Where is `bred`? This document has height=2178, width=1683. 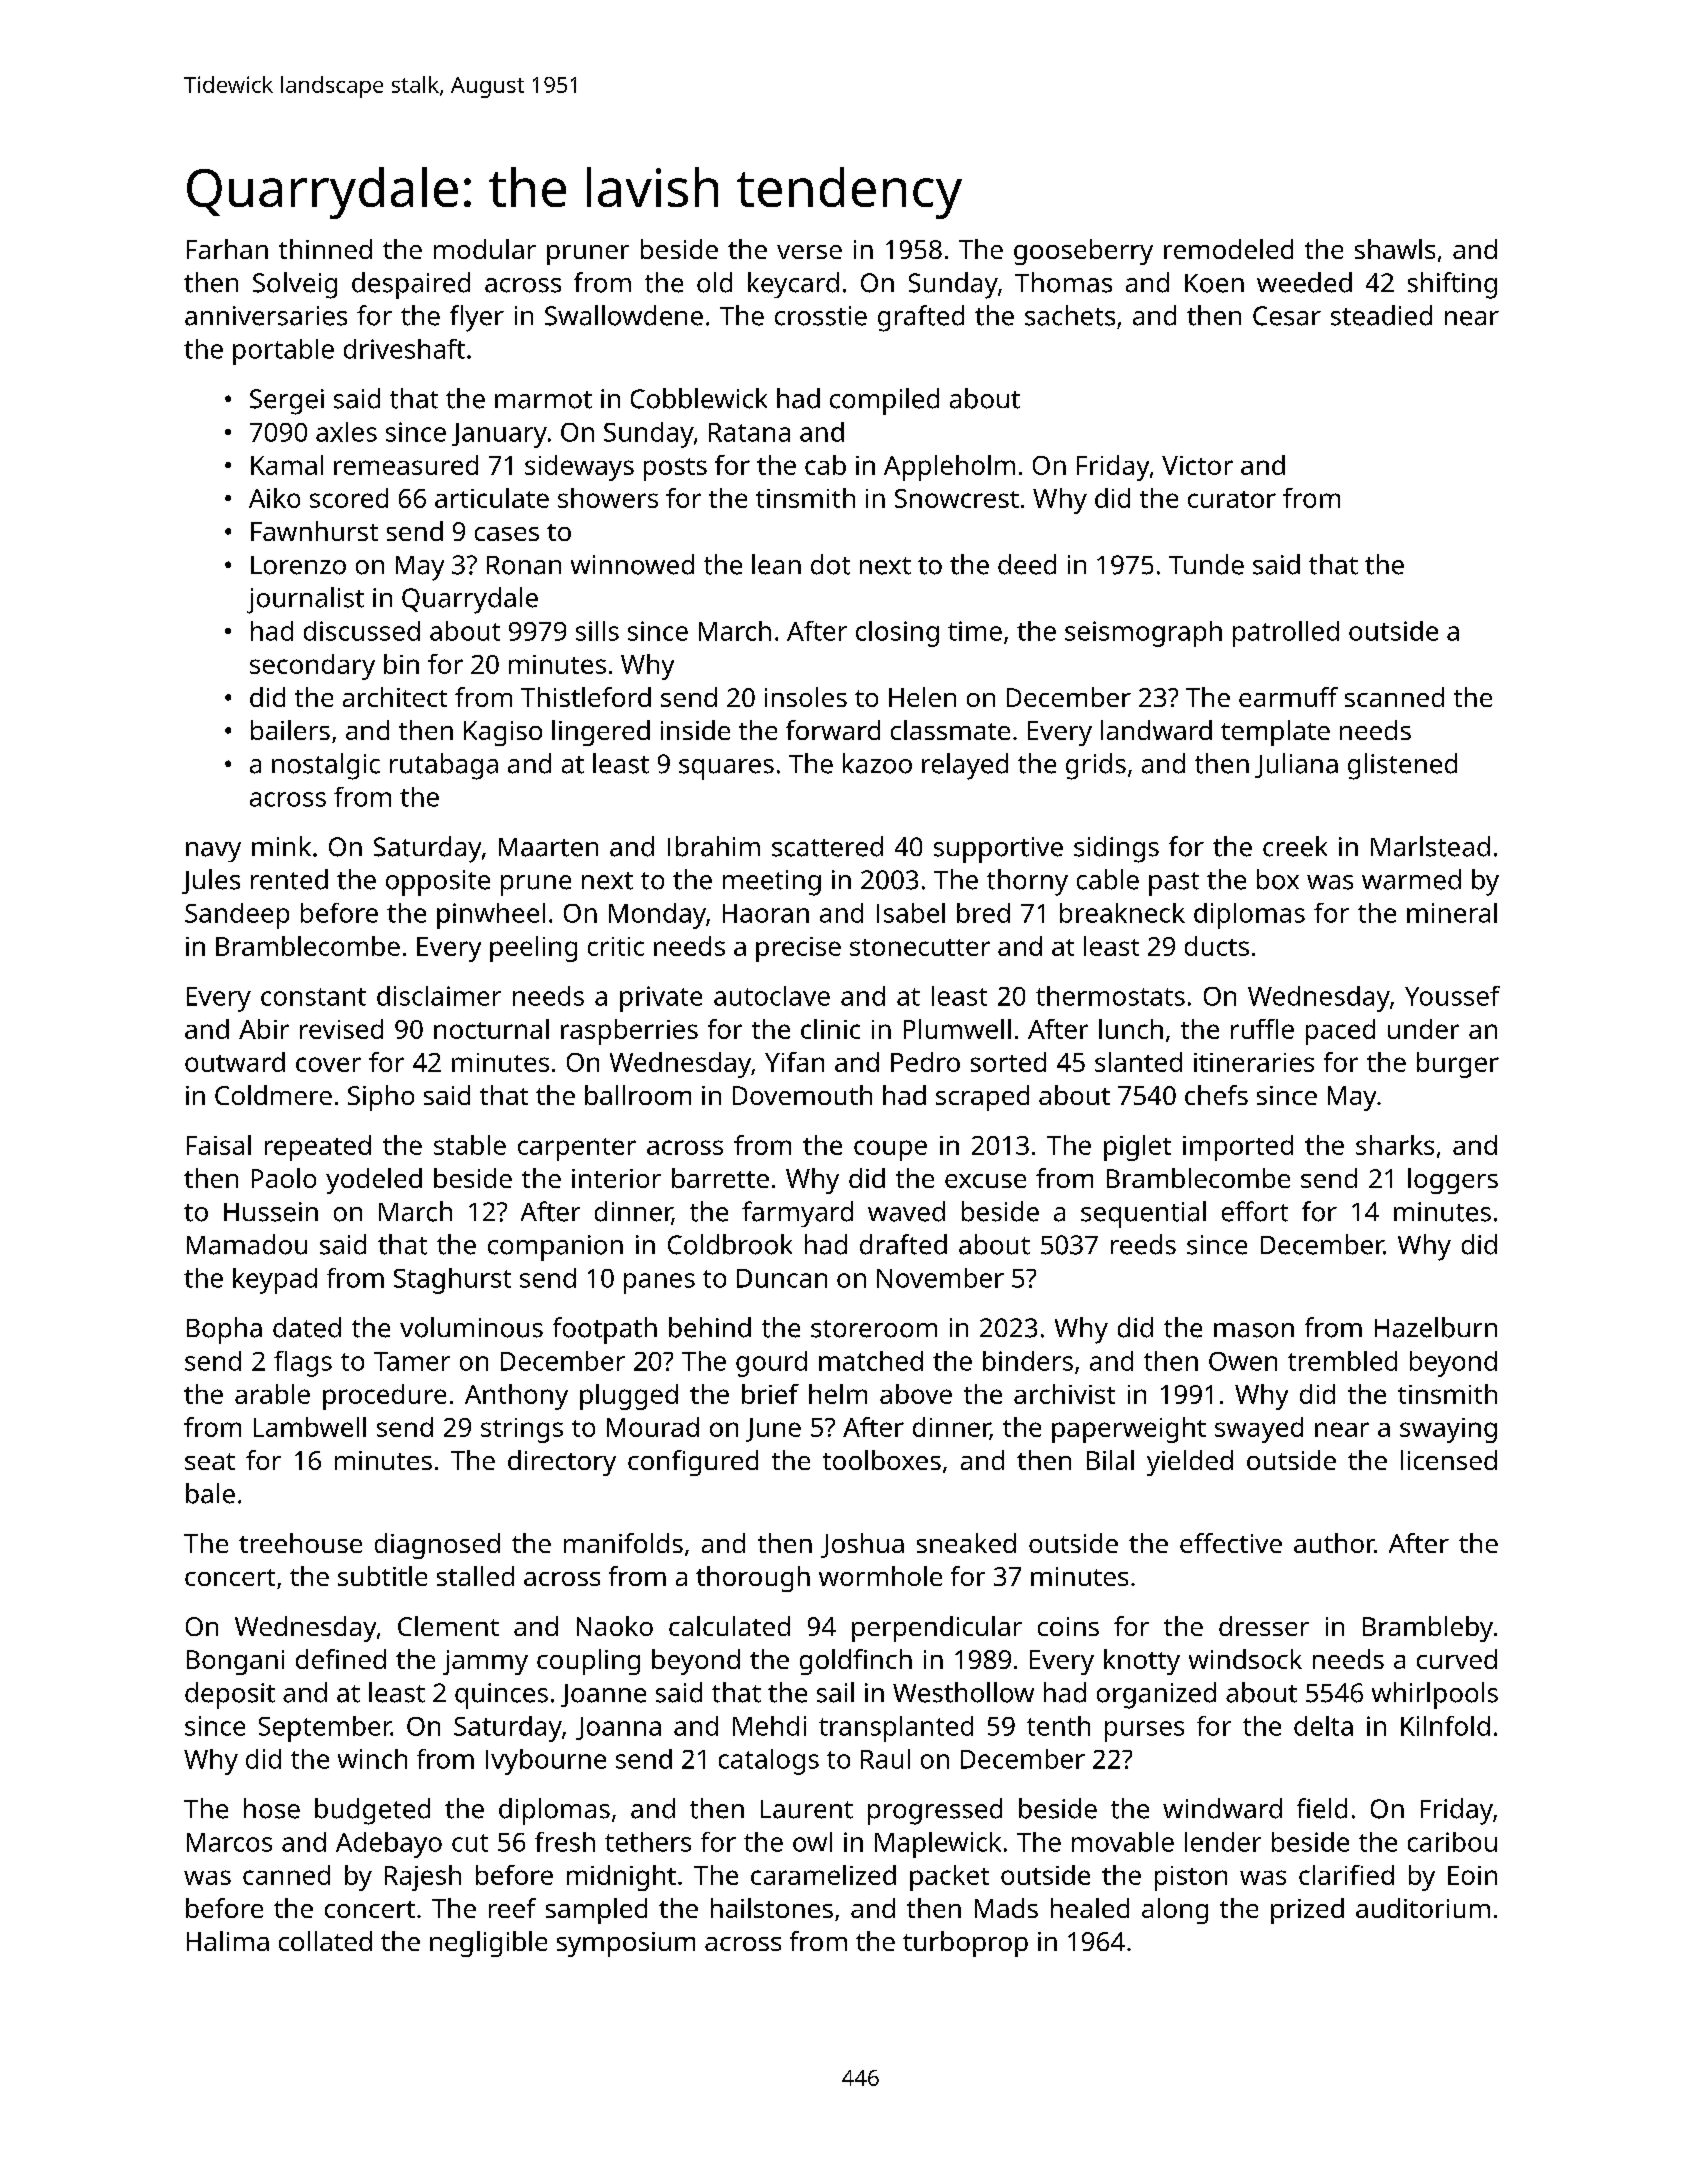
bred is located at coordinates (983, 913).
